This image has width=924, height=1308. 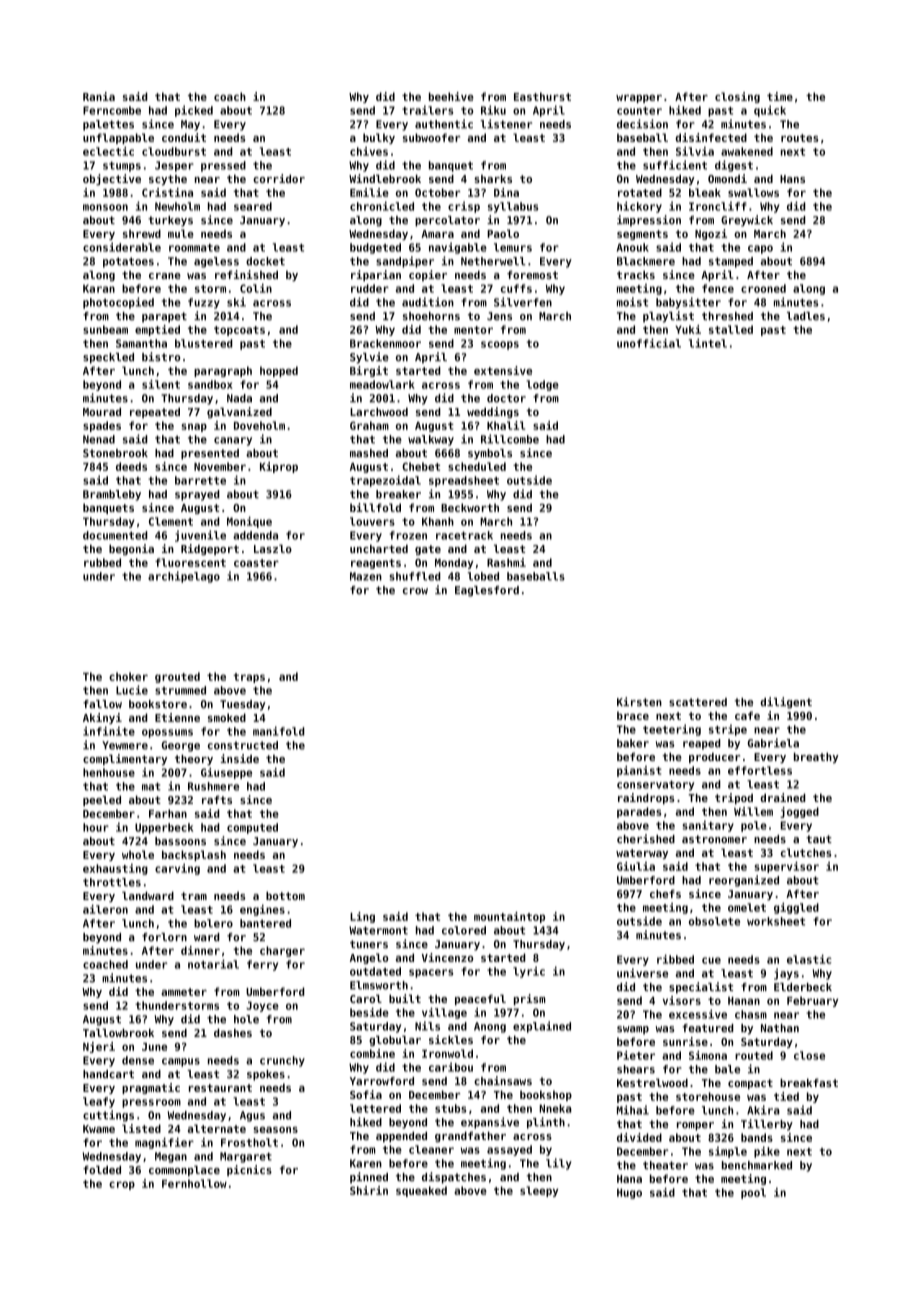 What do you see at coordinates (510, 439) in the image?
I see `Rillcombe` at bounding box center [510, 439].
